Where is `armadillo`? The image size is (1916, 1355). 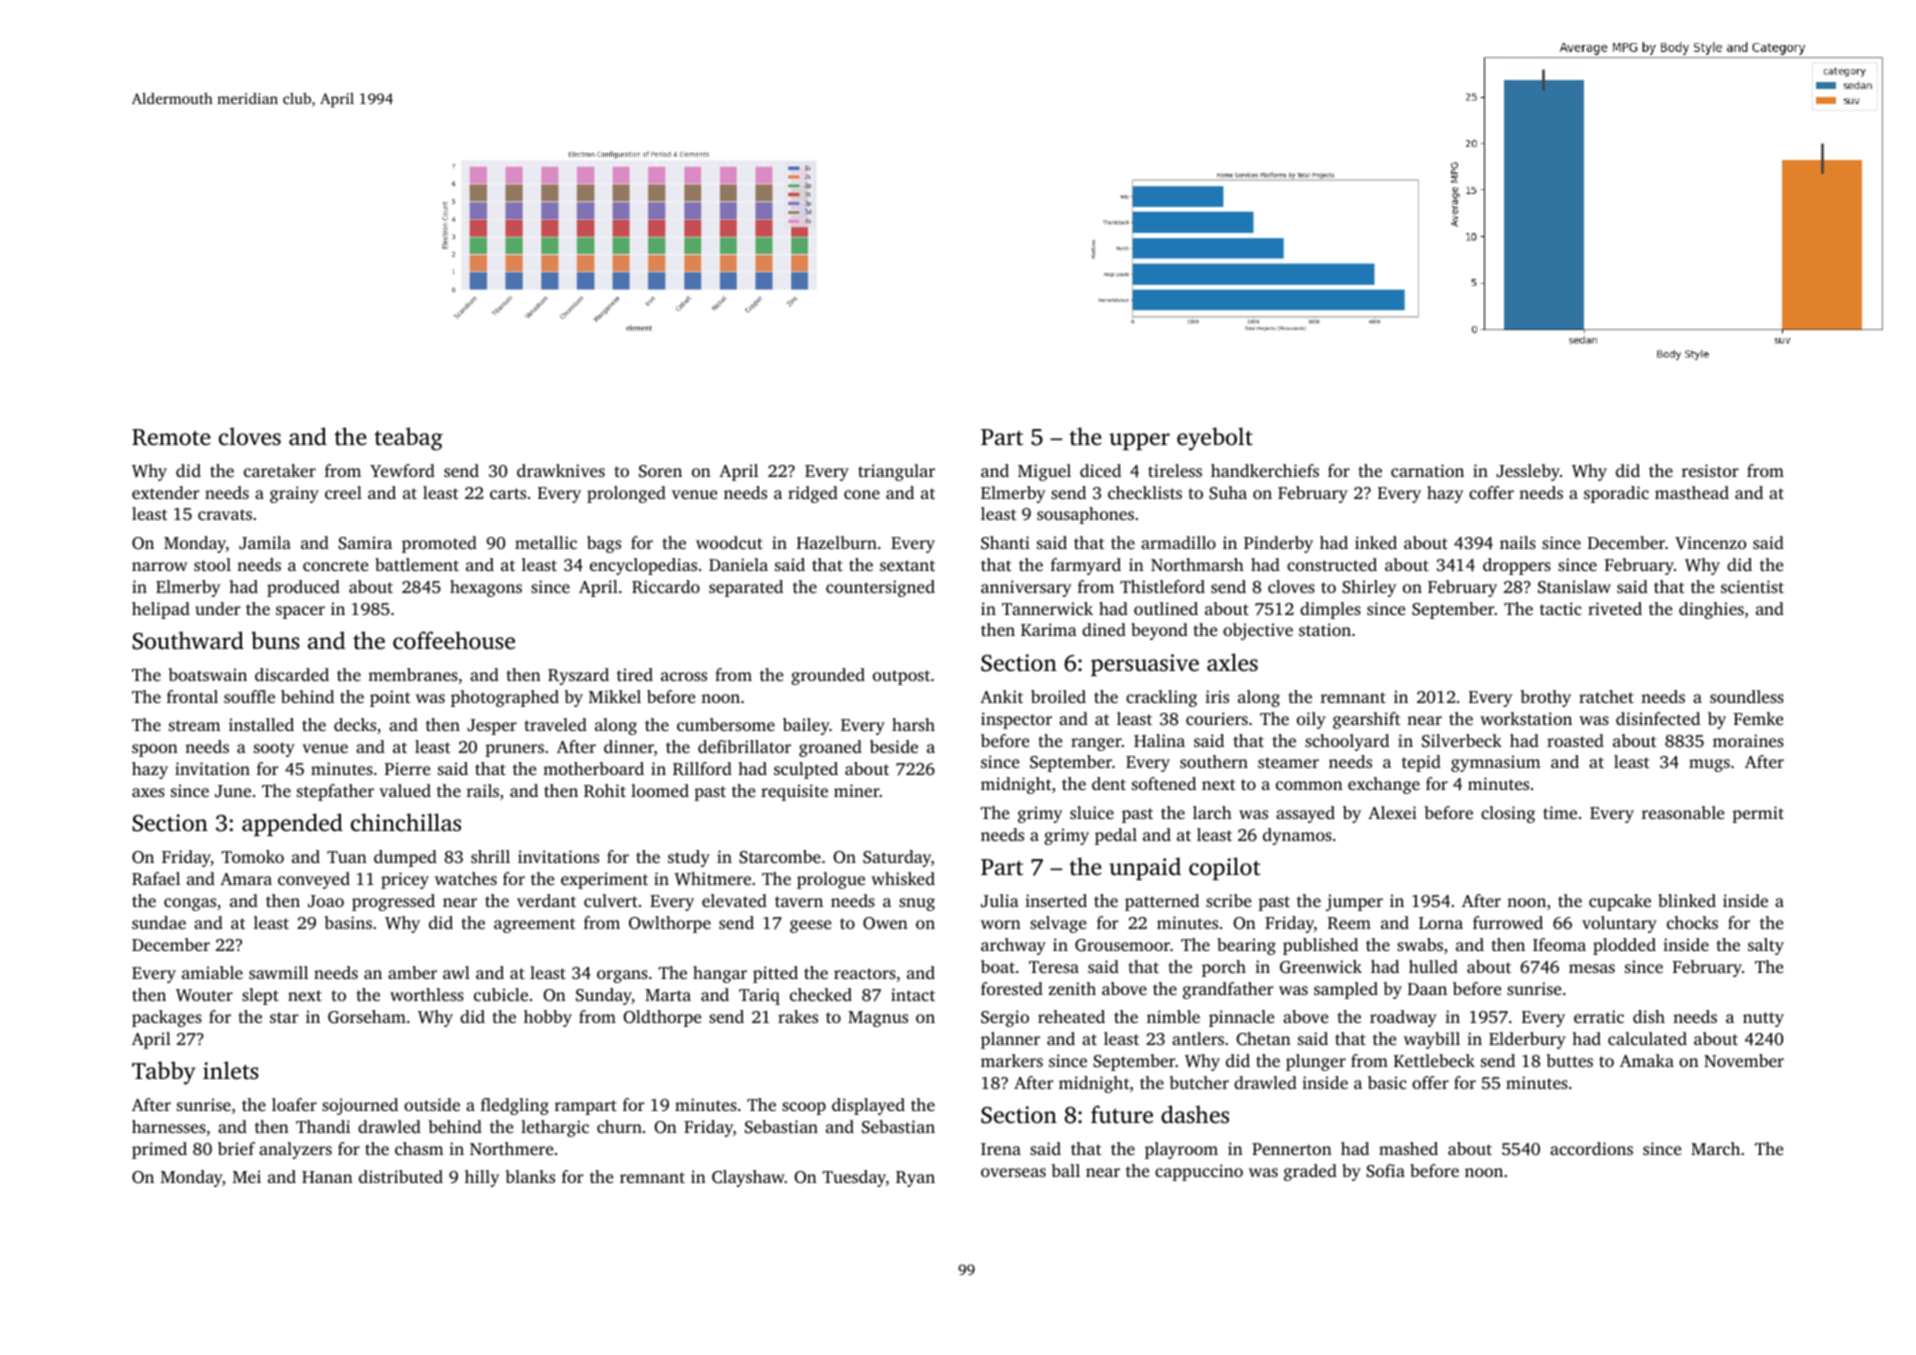 armadillo is located at coordinates (1178, 542).
